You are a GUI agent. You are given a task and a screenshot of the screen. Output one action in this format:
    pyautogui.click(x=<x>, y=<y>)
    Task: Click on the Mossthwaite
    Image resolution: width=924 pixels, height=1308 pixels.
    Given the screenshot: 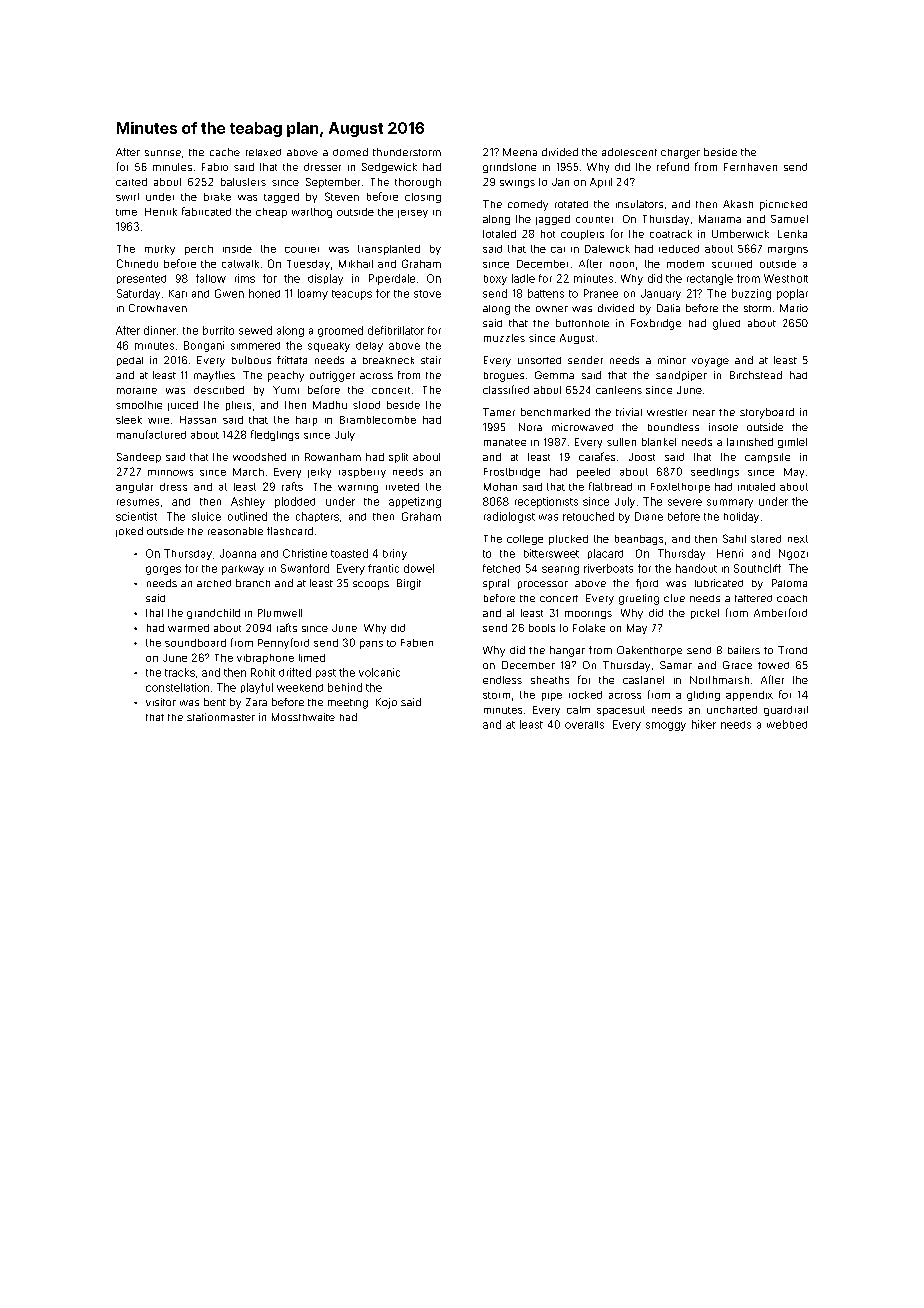 What is the action you would take?
    pyautogui.click(x=303, y=717)
